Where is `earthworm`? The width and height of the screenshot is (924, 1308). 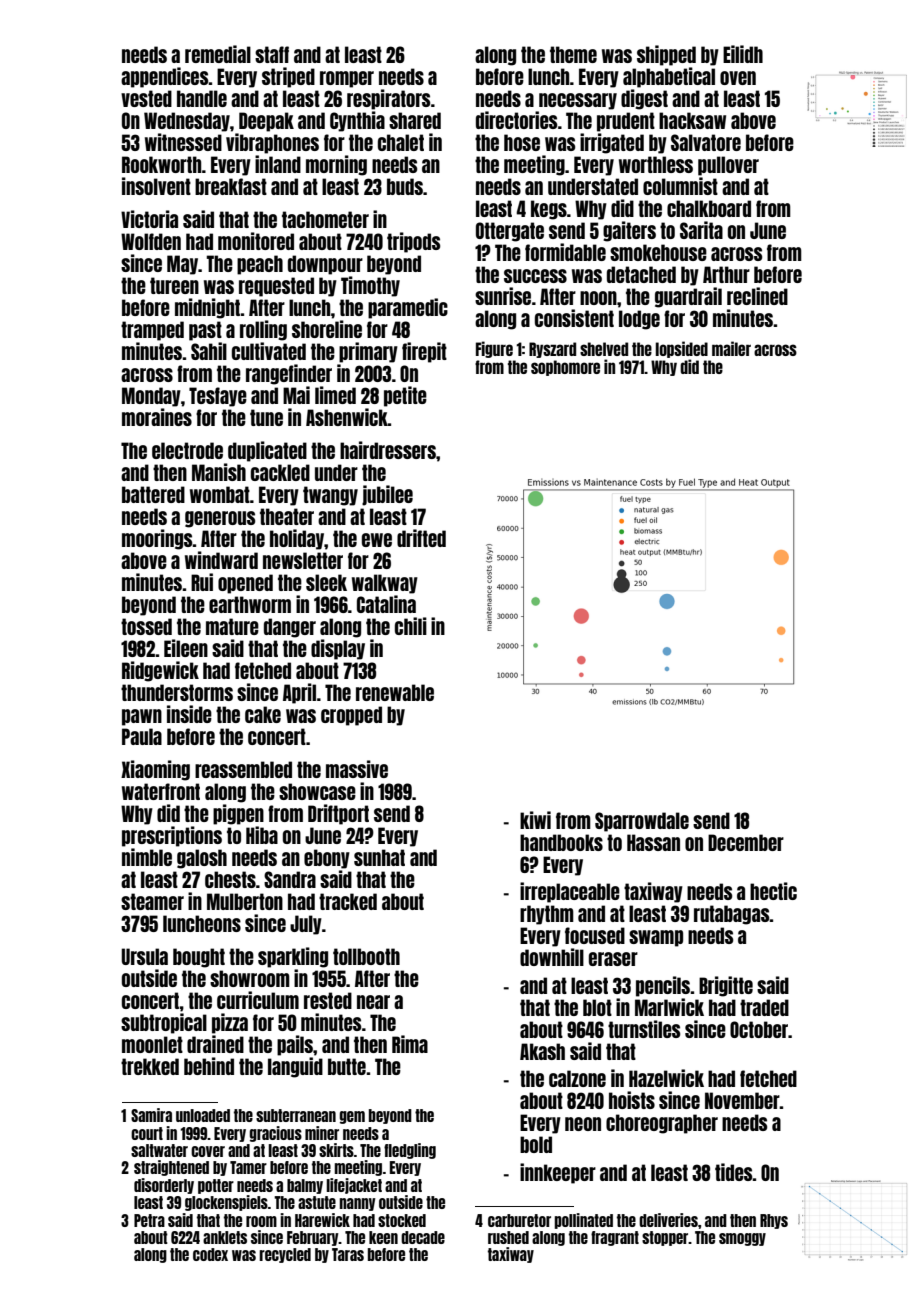
earthworm is located at coordinates (250, 604).
